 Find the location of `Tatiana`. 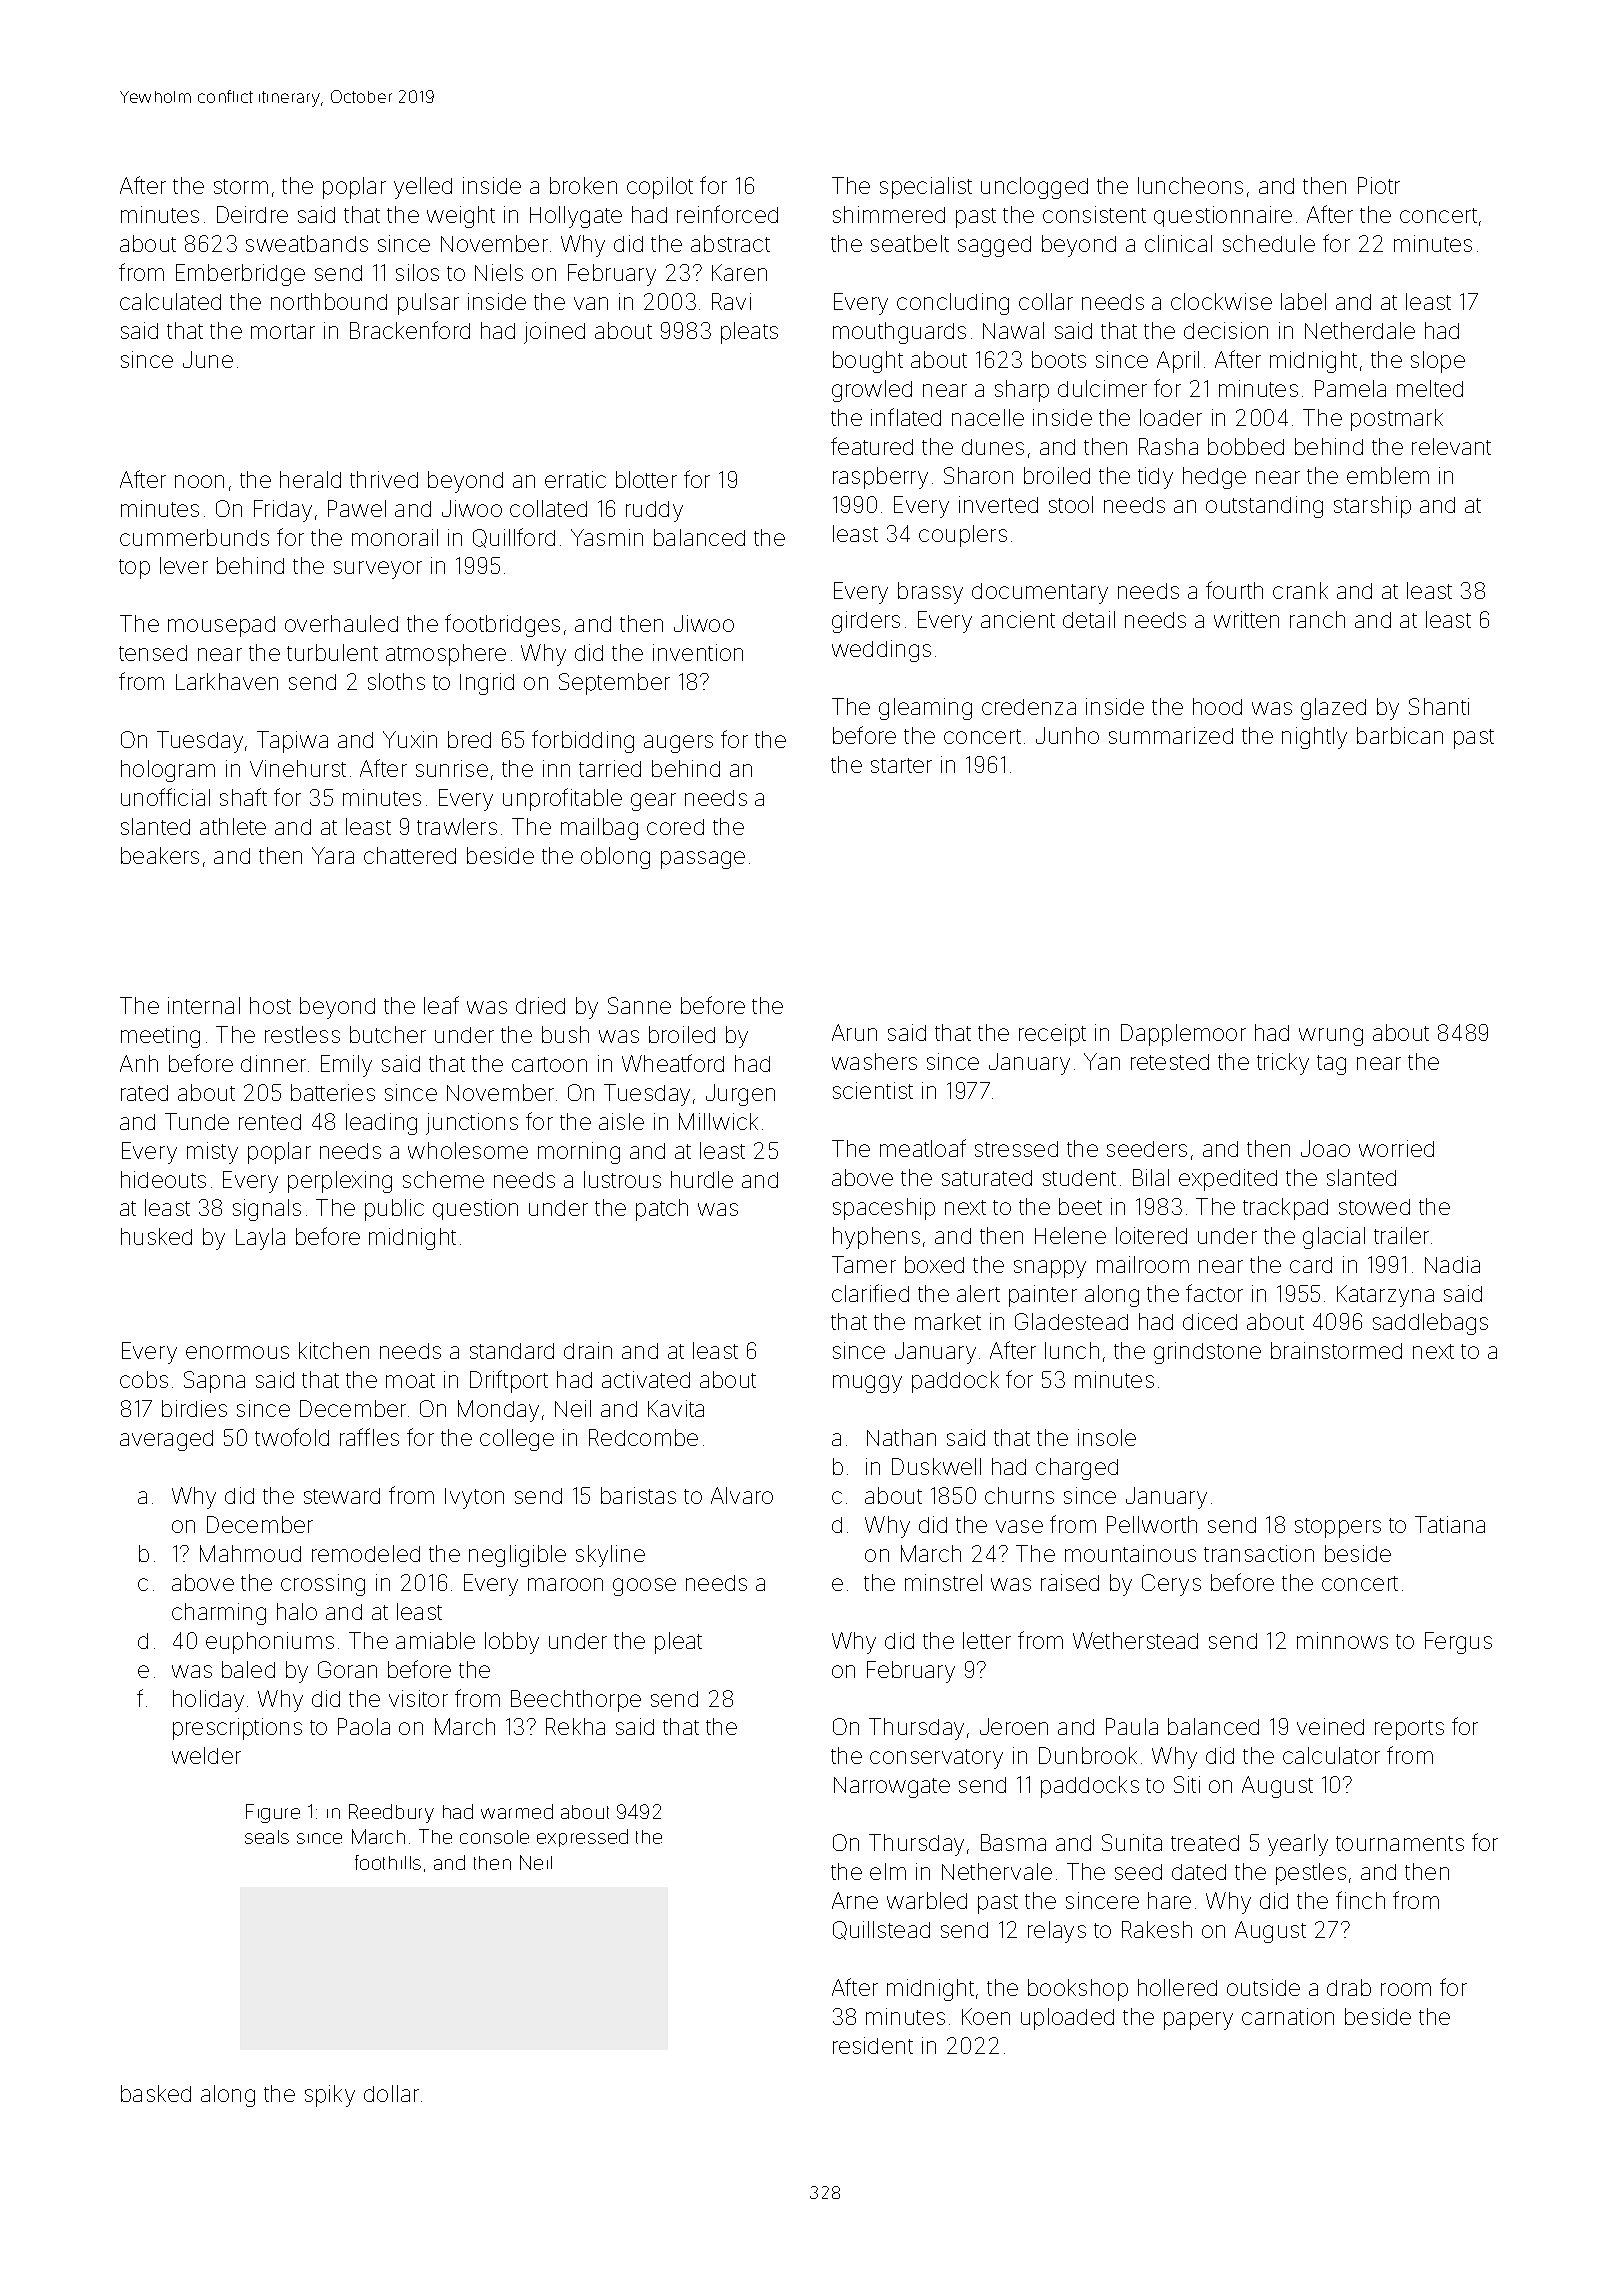

Tatiana is located at coordinates (1450, 1524).
